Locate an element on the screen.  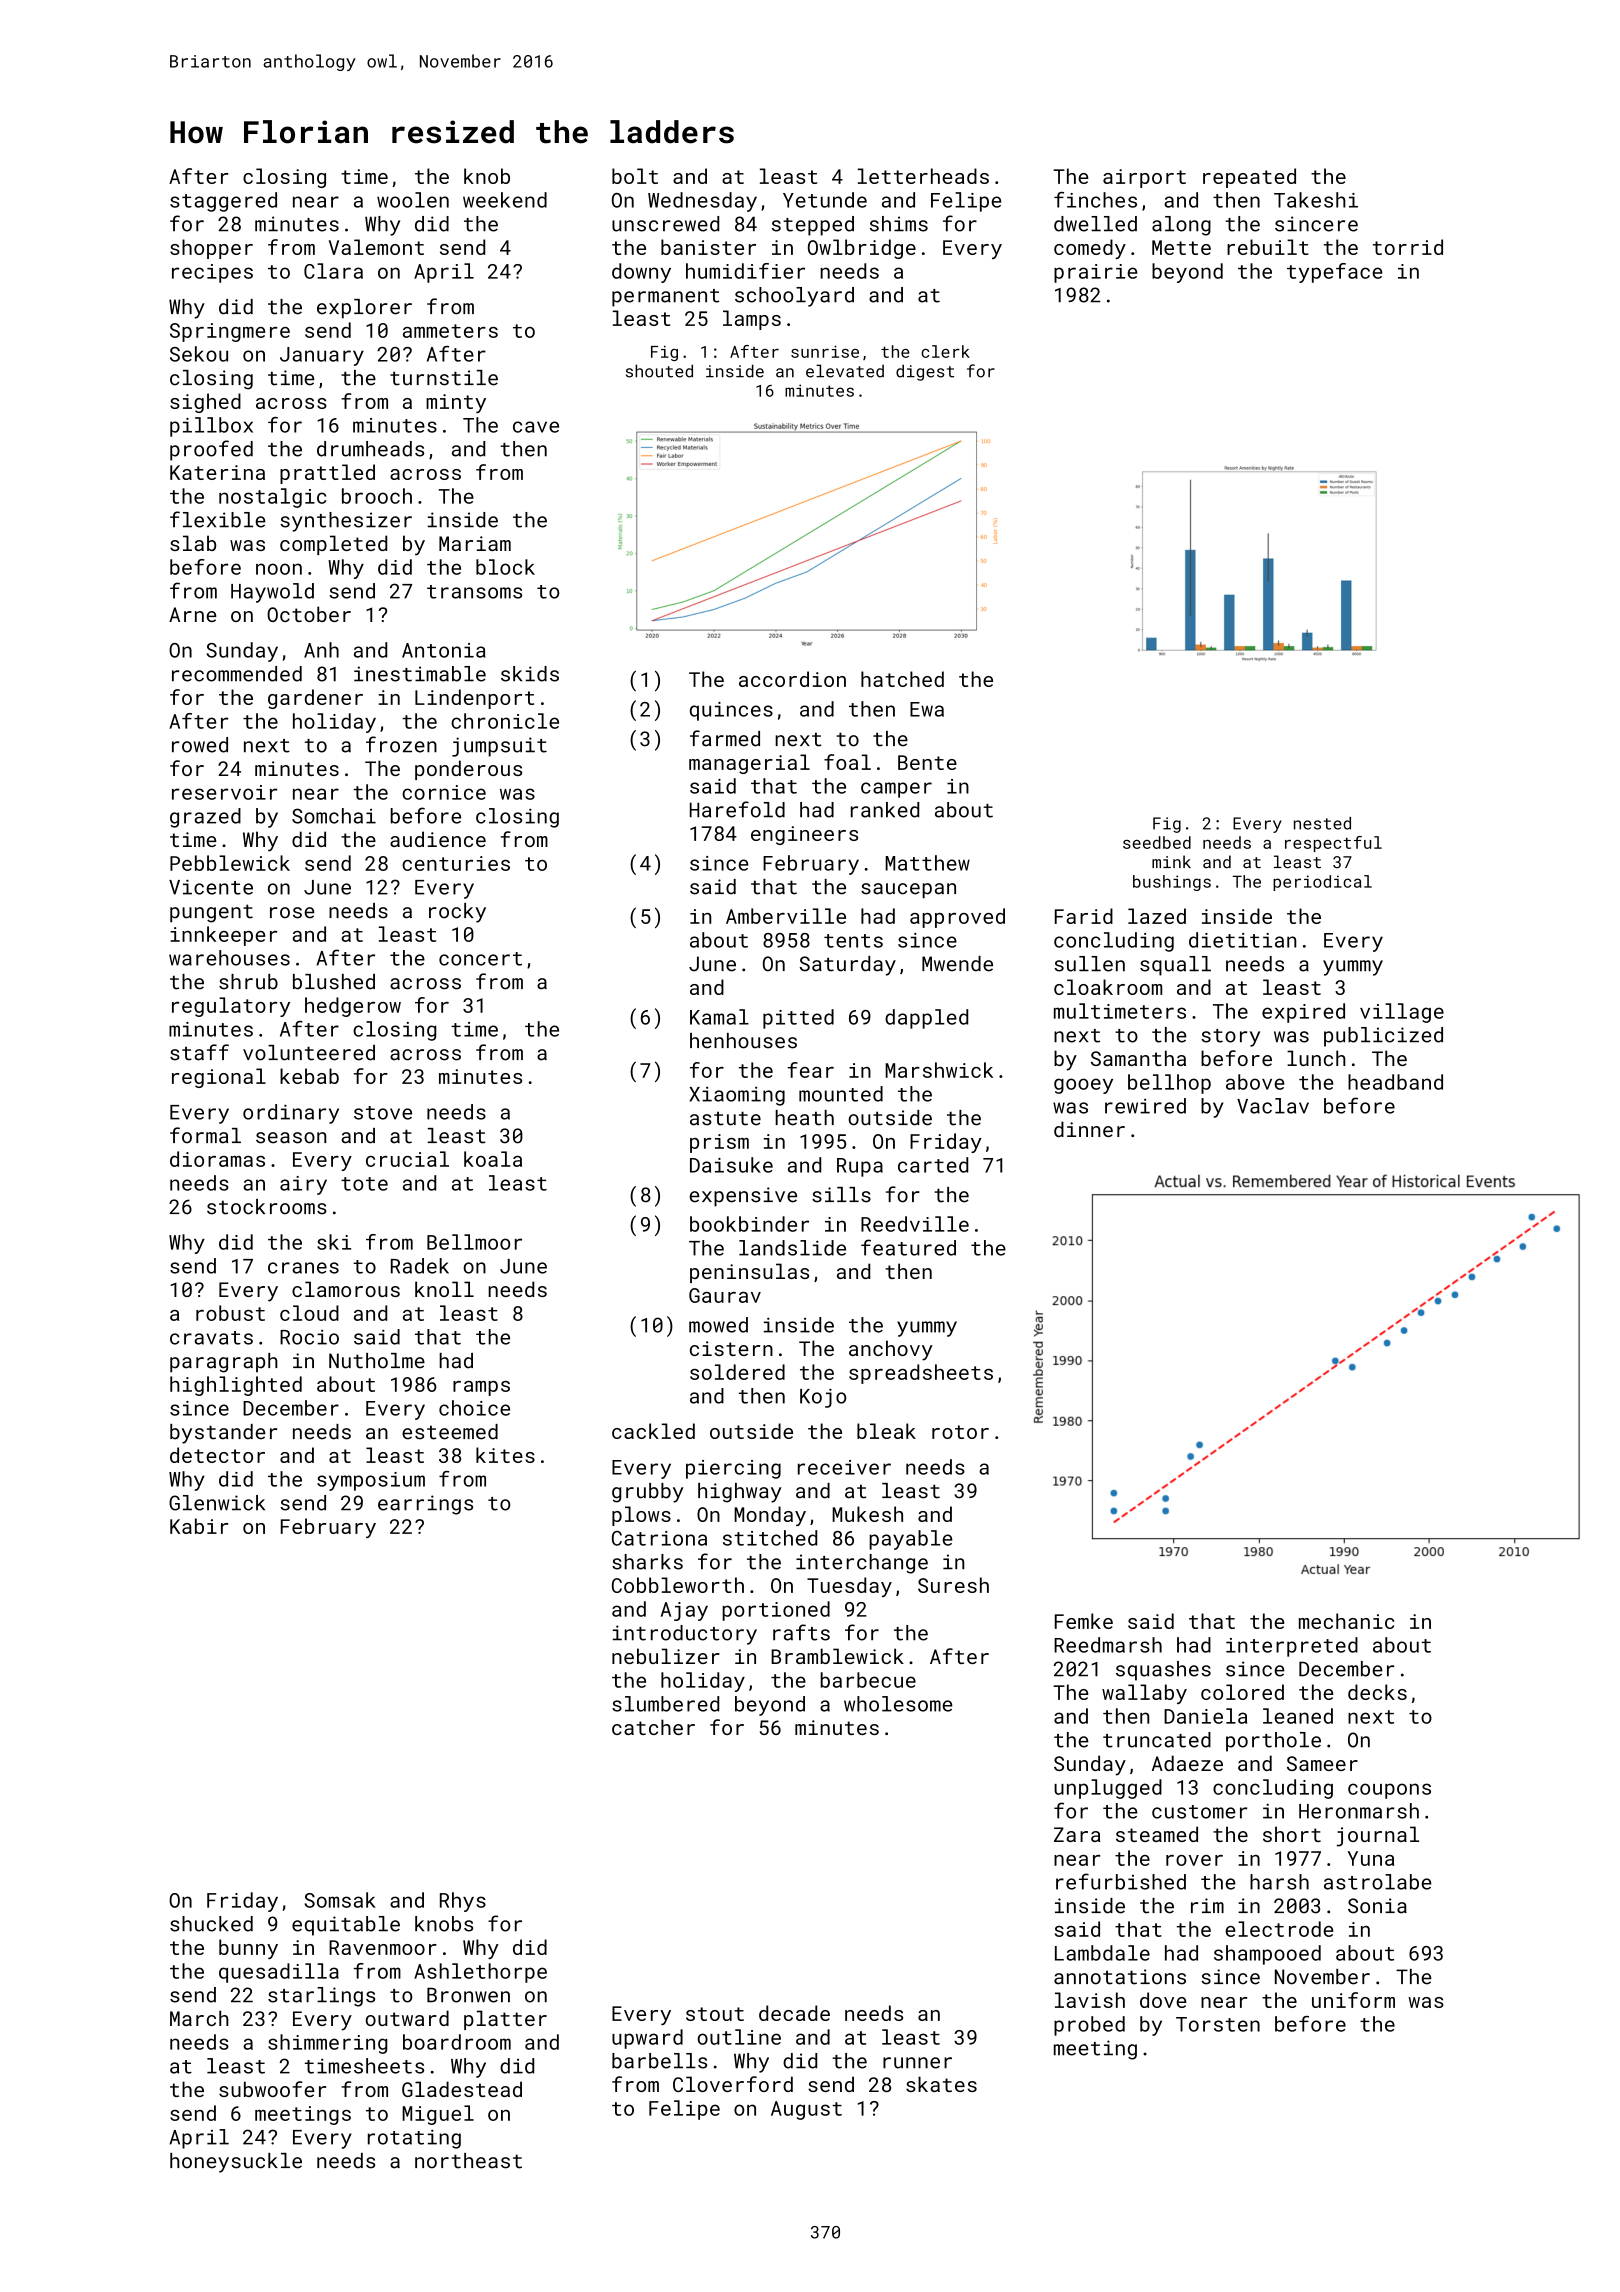
torrid is located at coordinates (1408, 247).
